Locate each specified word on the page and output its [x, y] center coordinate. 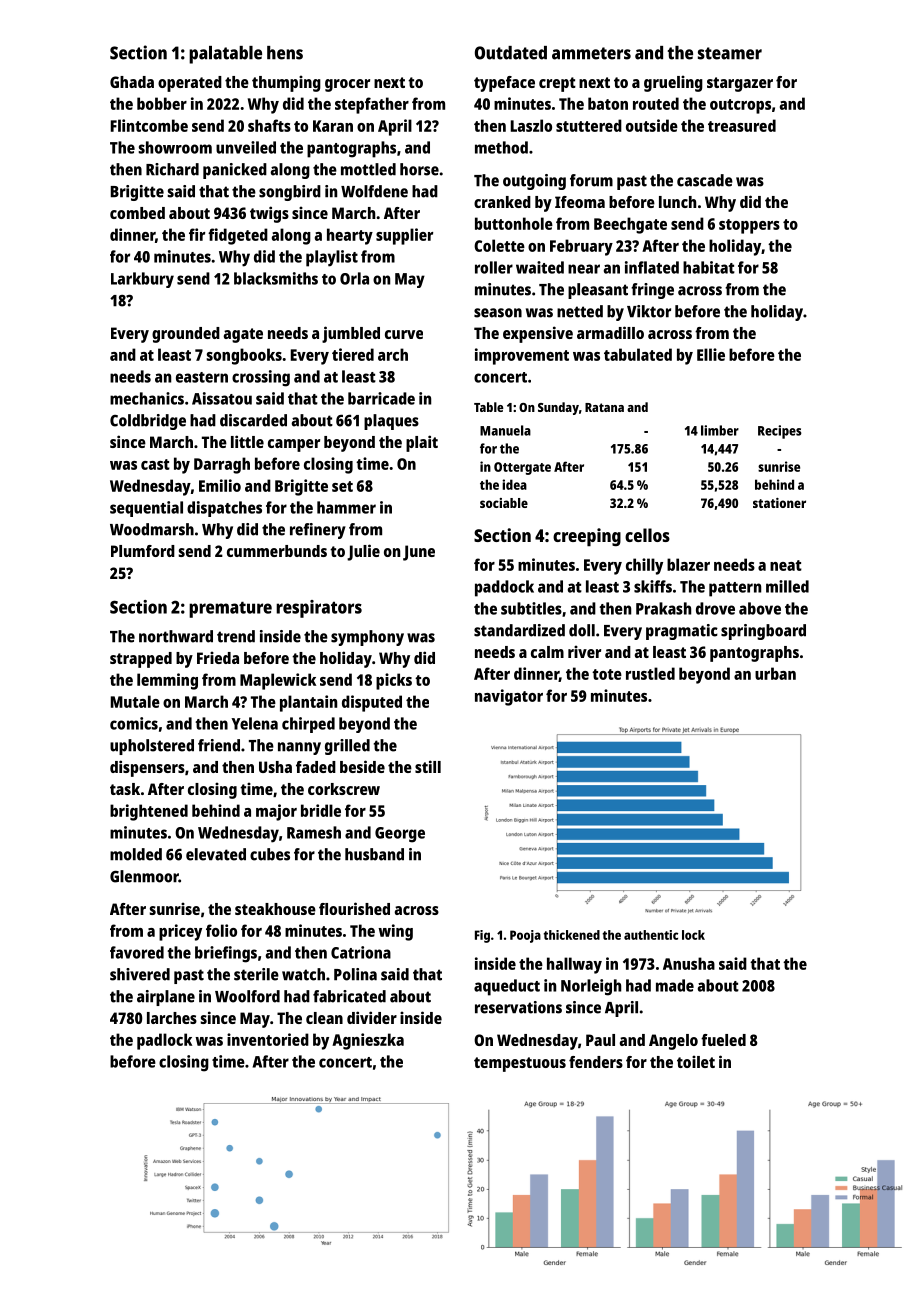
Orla [354, 278]
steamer [730, 53]
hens [285, 53]
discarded [253, 420]
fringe [652, 291]
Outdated [511, 53]
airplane [166, 998]
